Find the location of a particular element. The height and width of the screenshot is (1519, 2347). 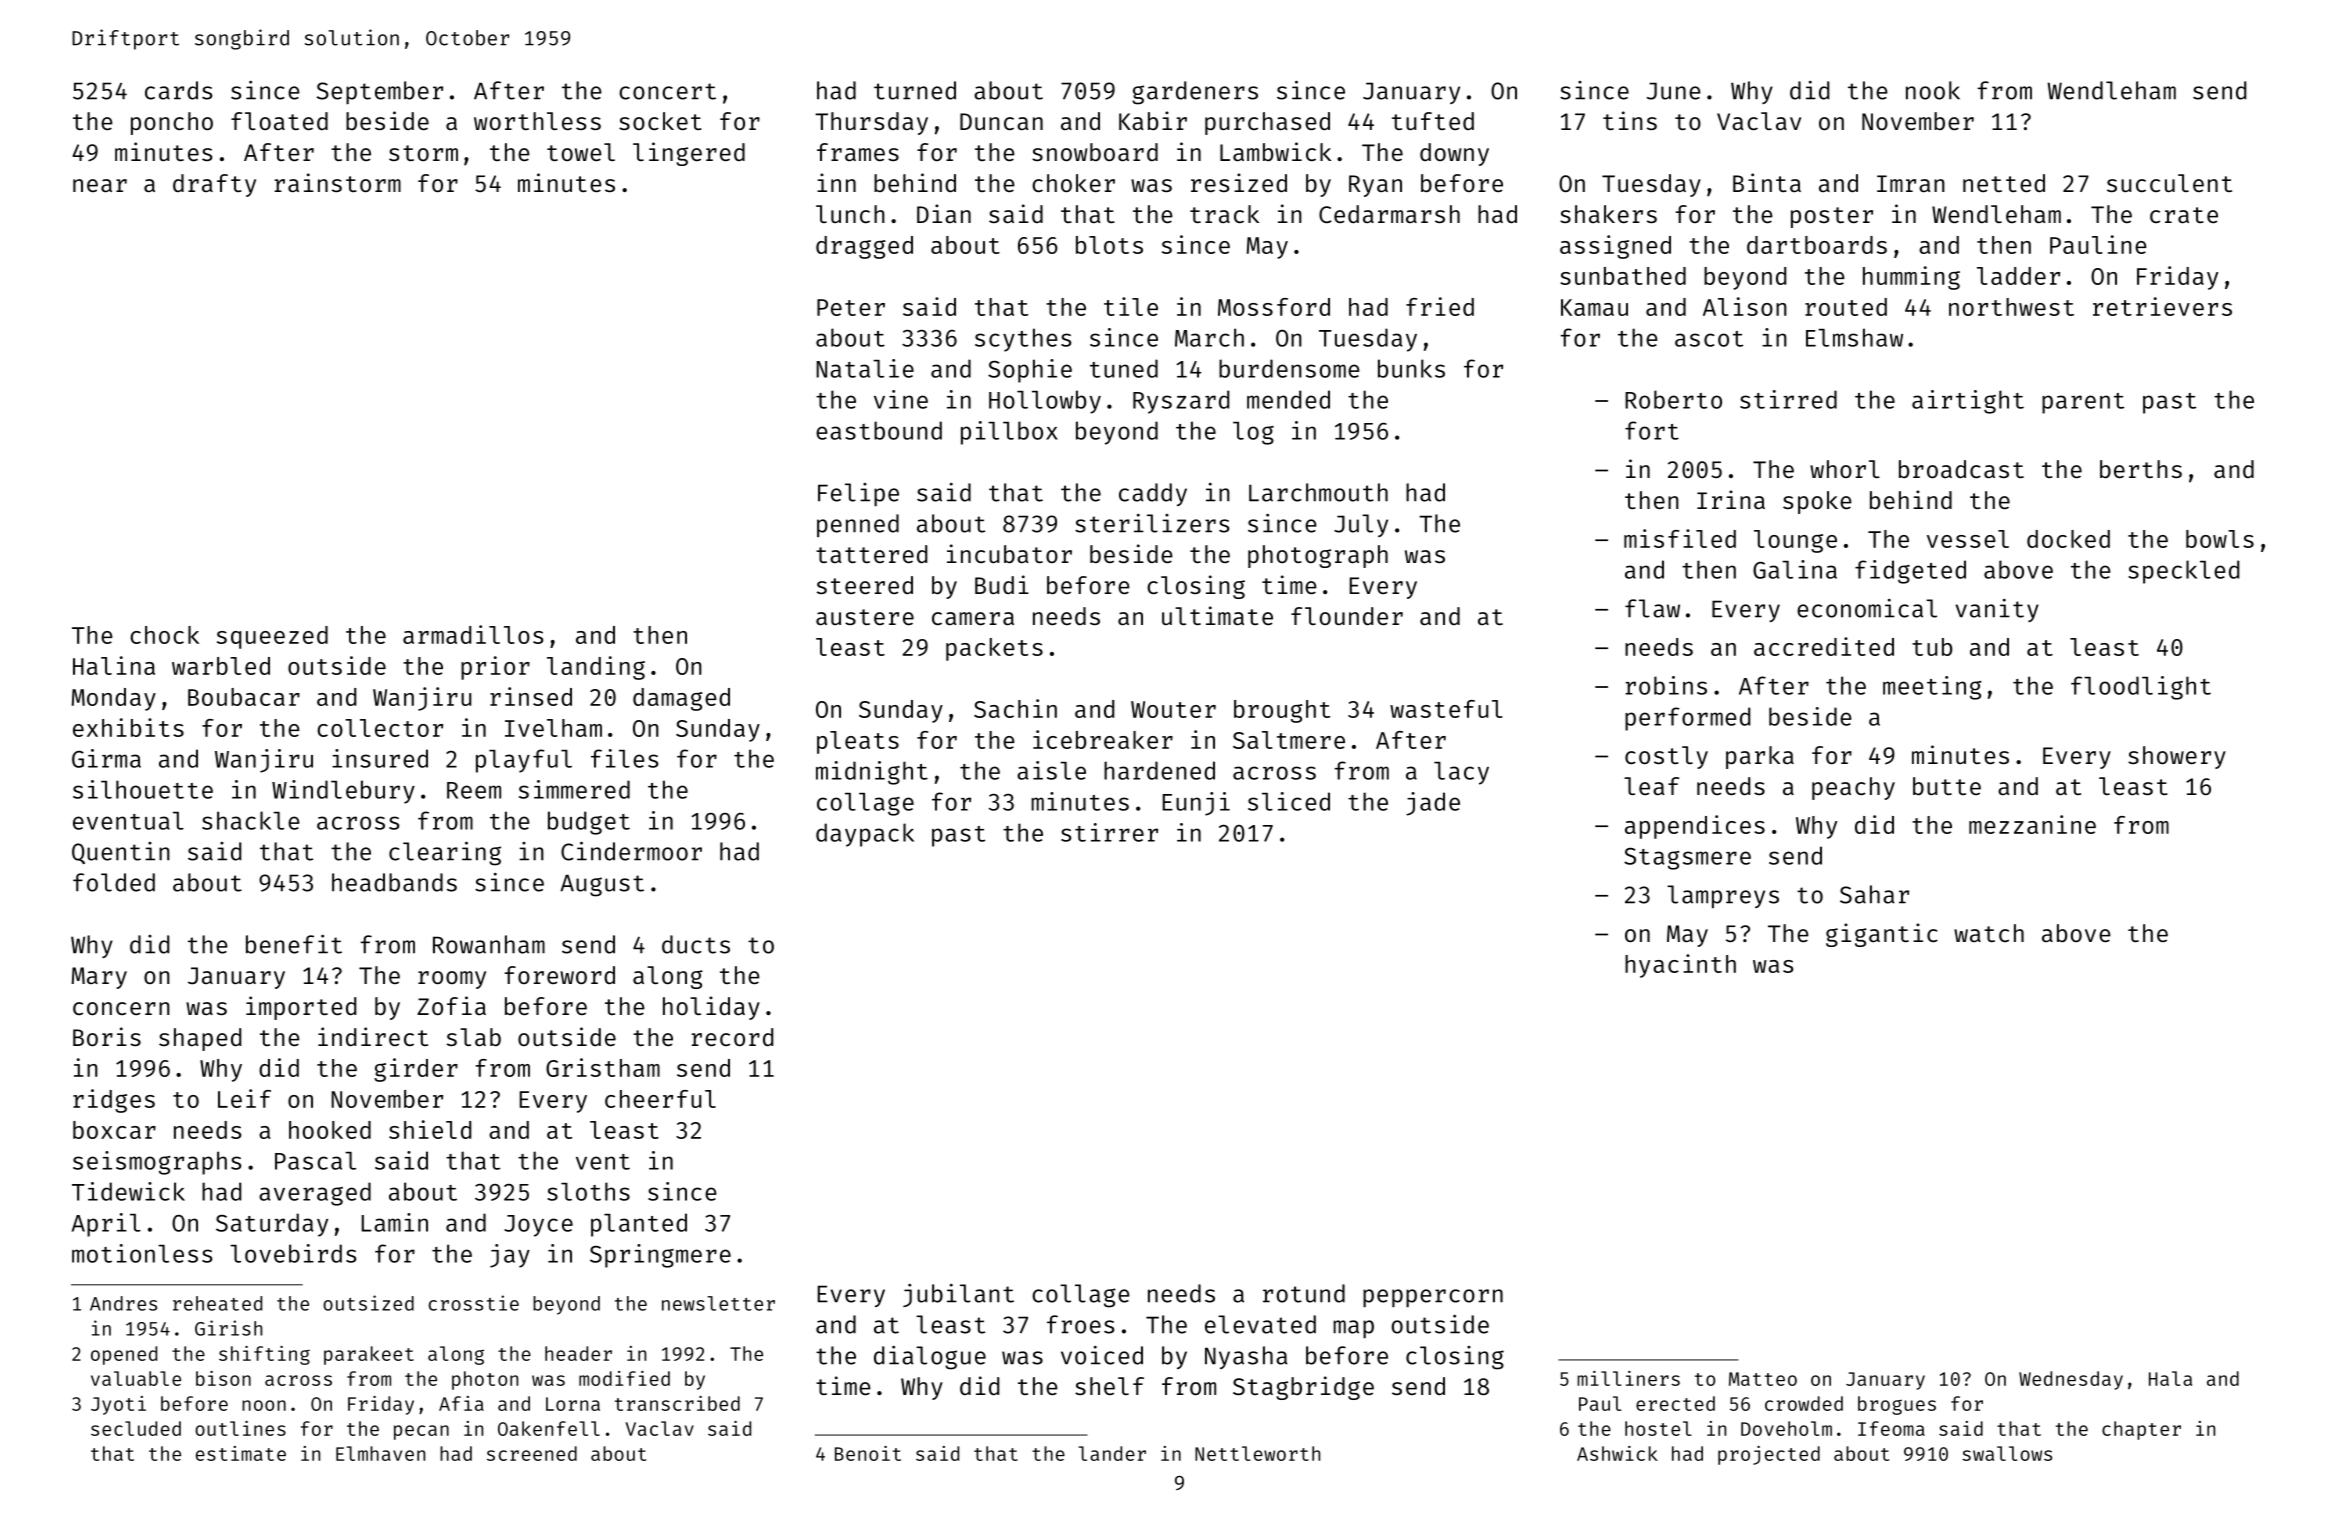

concert is located at coordinates (667, 91).
